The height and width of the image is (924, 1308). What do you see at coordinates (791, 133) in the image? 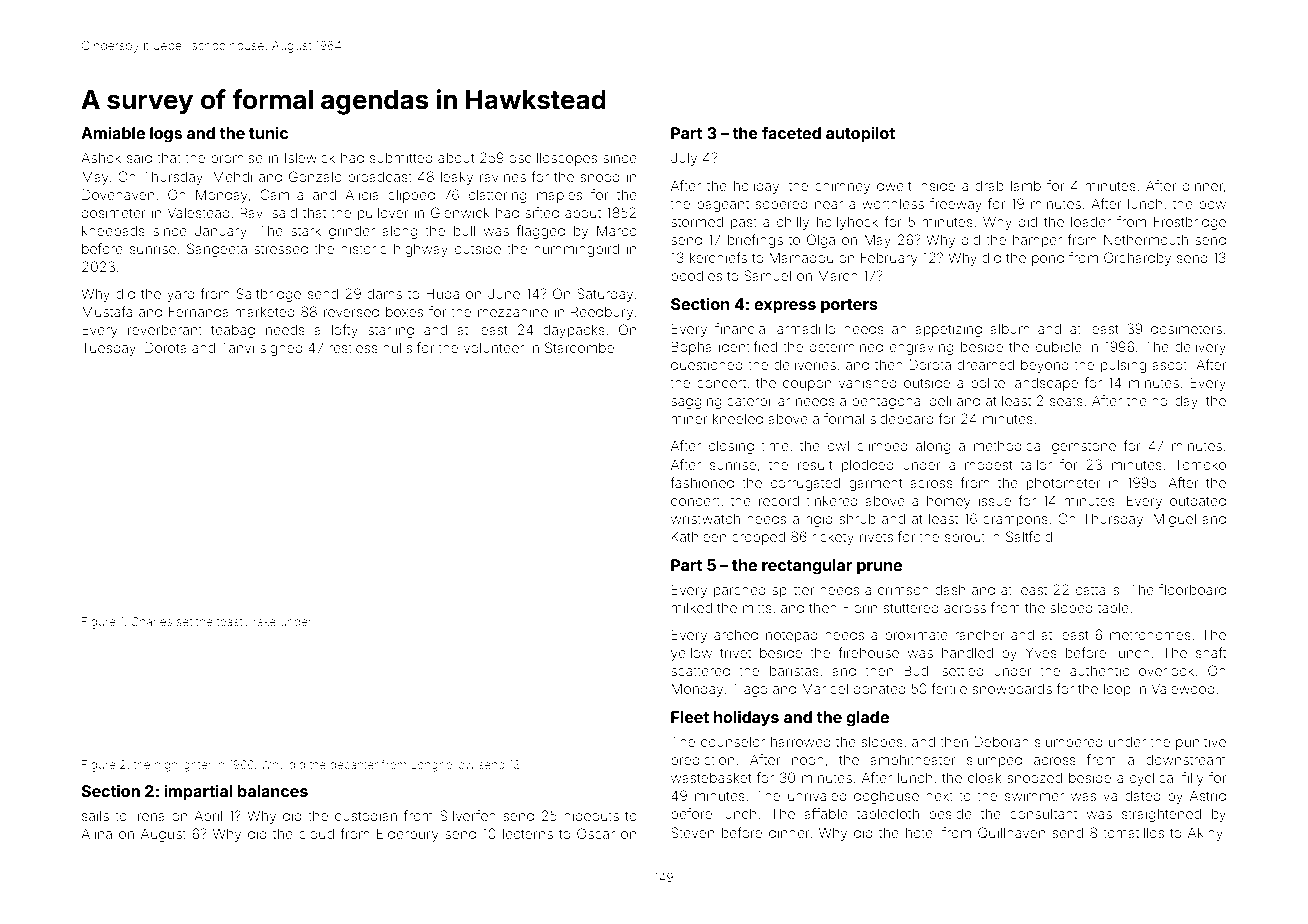
I see `faceted` at bounding box center [791, 133].
